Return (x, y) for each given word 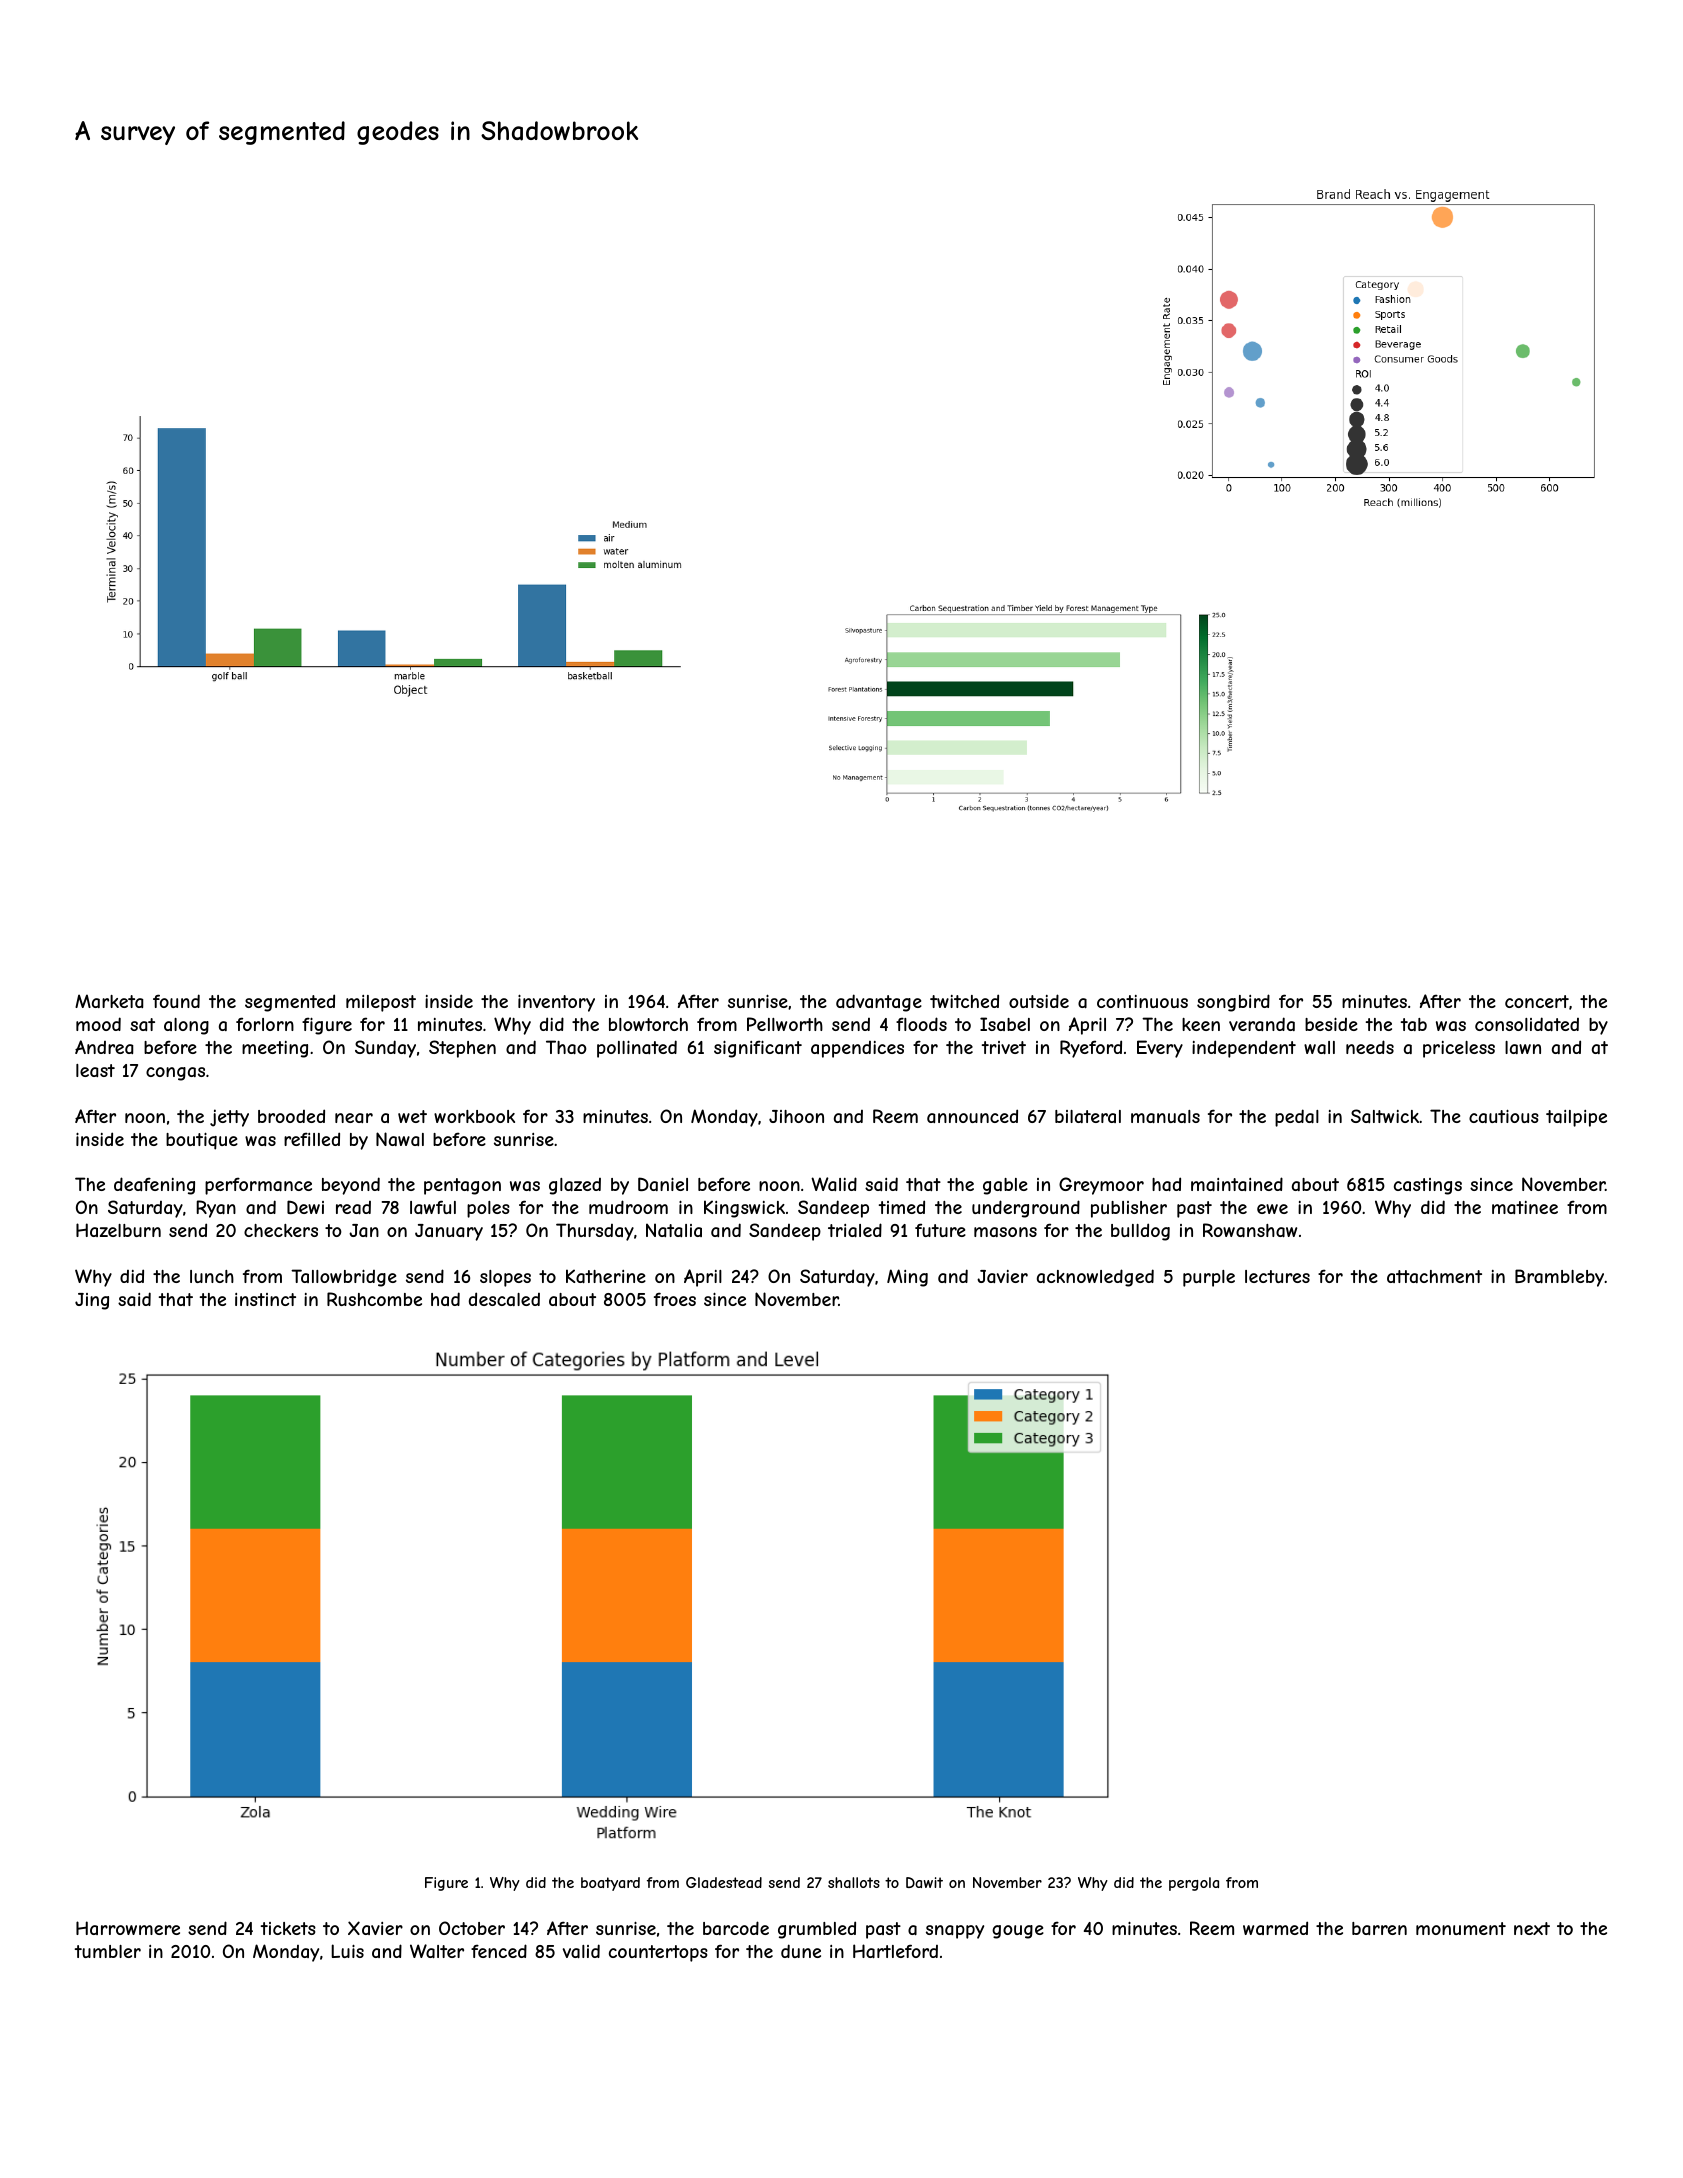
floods (921, 1024)
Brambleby (1560, 1278)
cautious (1504, 1116)
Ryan (216, 1209)
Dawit (924, 1882)
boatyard (610, 1884)
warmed (1275, 1928)
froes (675, 1299)
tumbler (108, 1951)
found (176, 1001)
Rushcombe (374, 1299)
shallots (854, 1882)
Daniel (663, 1184)
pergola (1194, 1884)
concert (1537, 1001)
